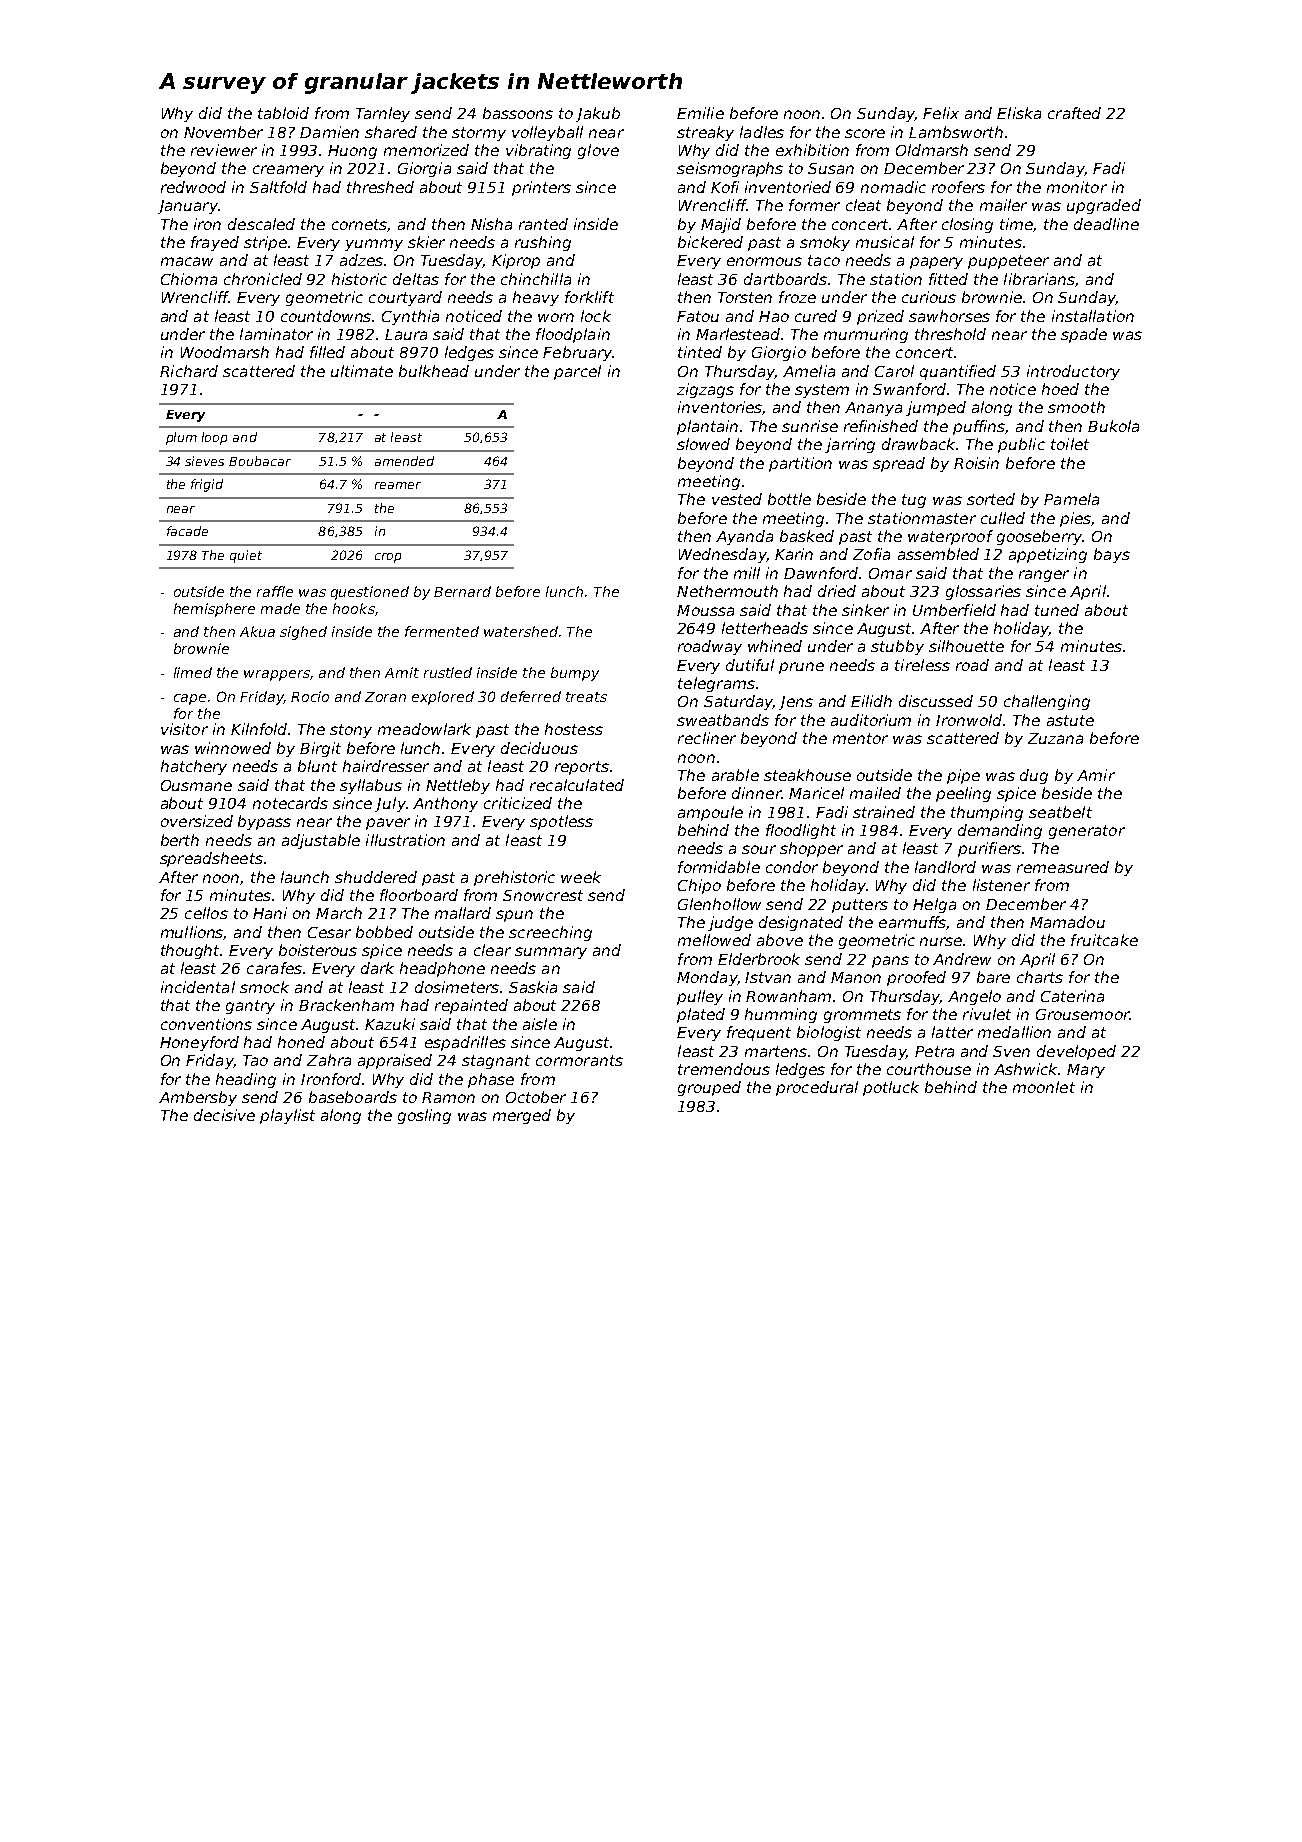  I want to click on introductory, so click(1073, 372).
